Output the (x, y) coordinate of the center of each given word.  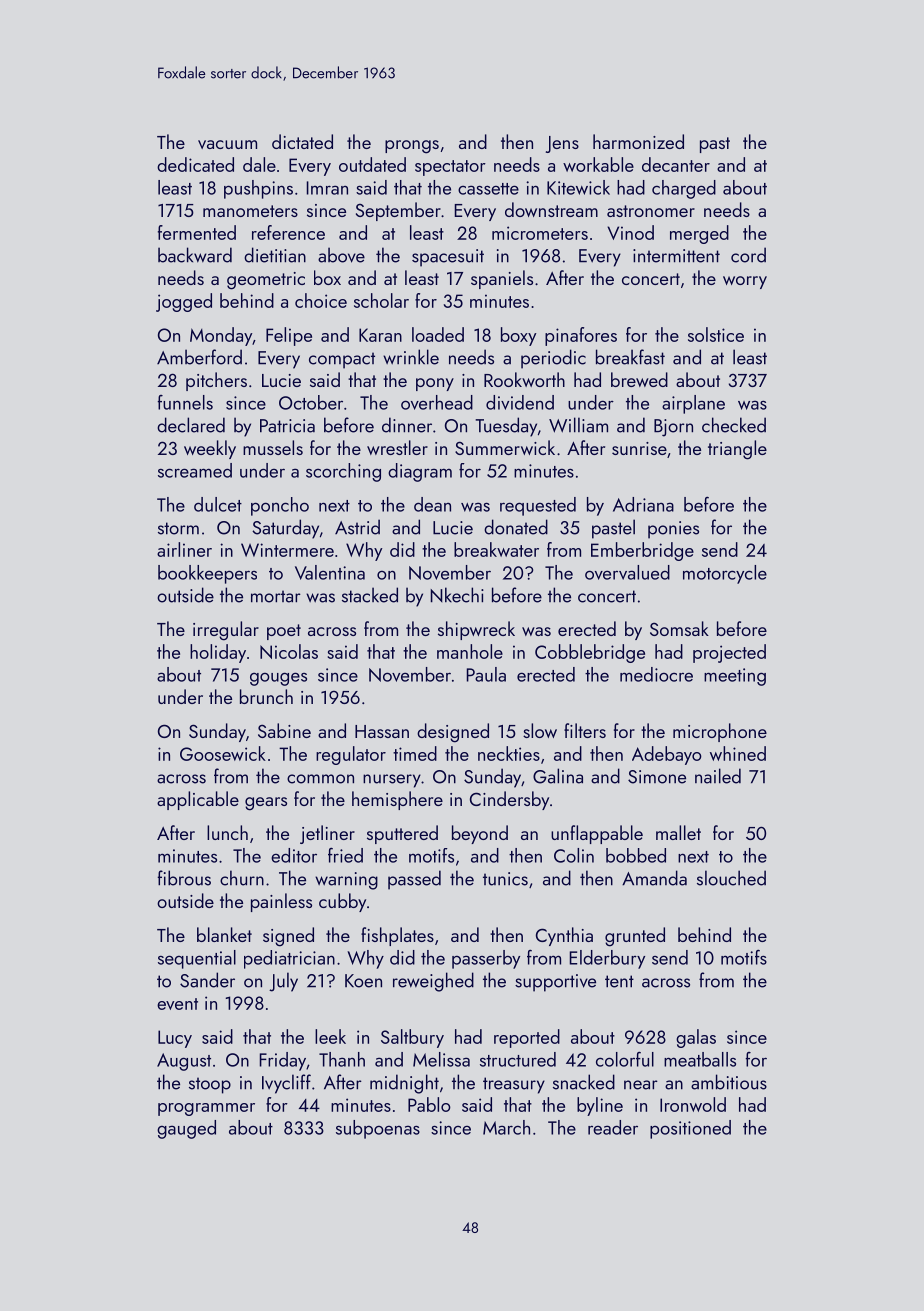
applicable (198, 800)
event (177, 1004)
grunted (635, 937)
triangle (737, 450)
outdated (372, 164)
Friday (283, 1061)
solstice (716, 334)
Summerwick (505, 447)
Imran (327, 188)
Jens (562, 144)
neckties (509, 753)
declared (191, 425)
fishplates (397, 936)
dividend (520, 402)
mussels (273, 447)
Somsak (679, 628)
